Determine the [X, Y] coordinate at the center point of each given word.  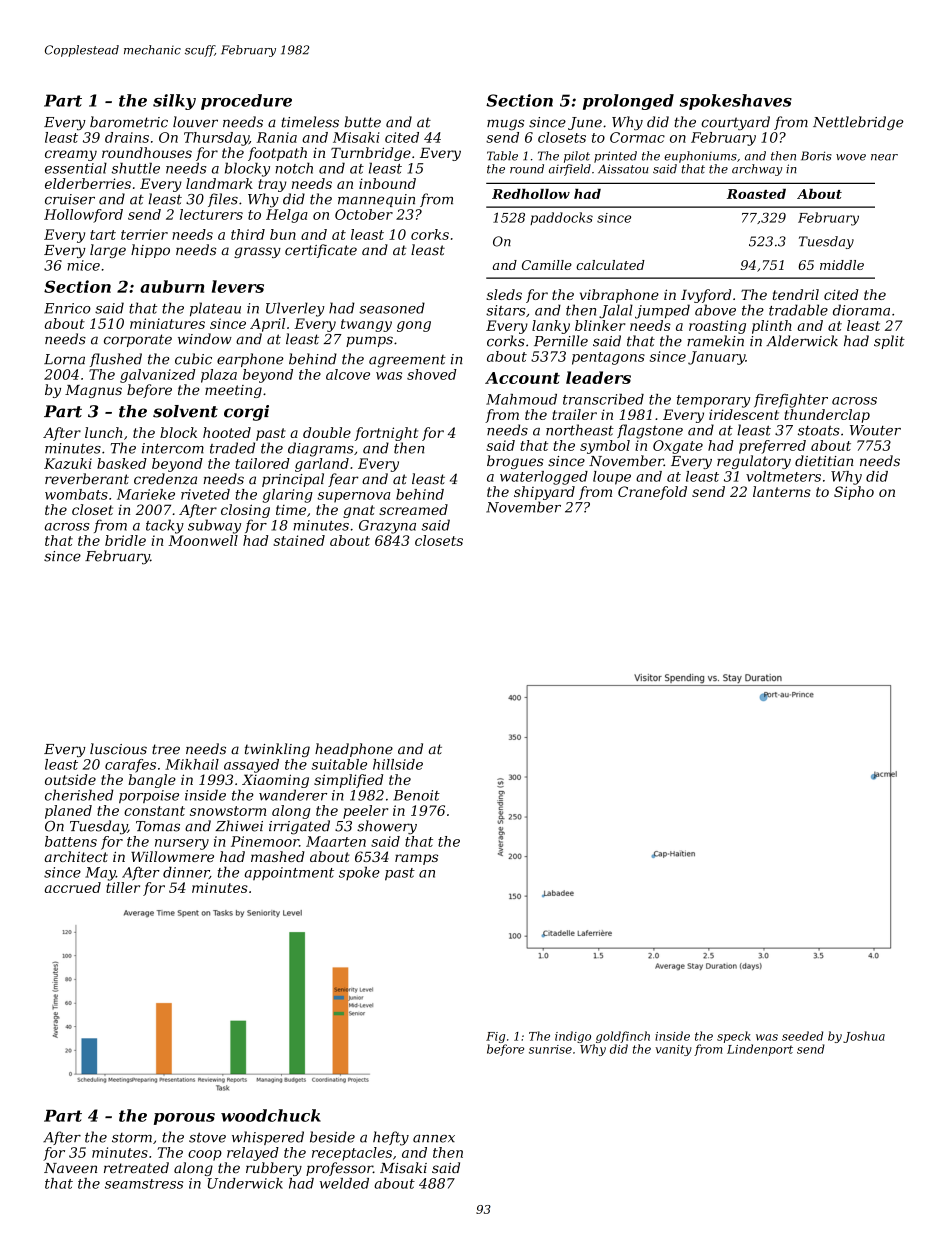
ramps [416, 859]
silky [174, 102]
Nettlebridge [858, 123]
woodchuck [271, 1115]
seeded [802, 1036]
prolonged [628, 102]
